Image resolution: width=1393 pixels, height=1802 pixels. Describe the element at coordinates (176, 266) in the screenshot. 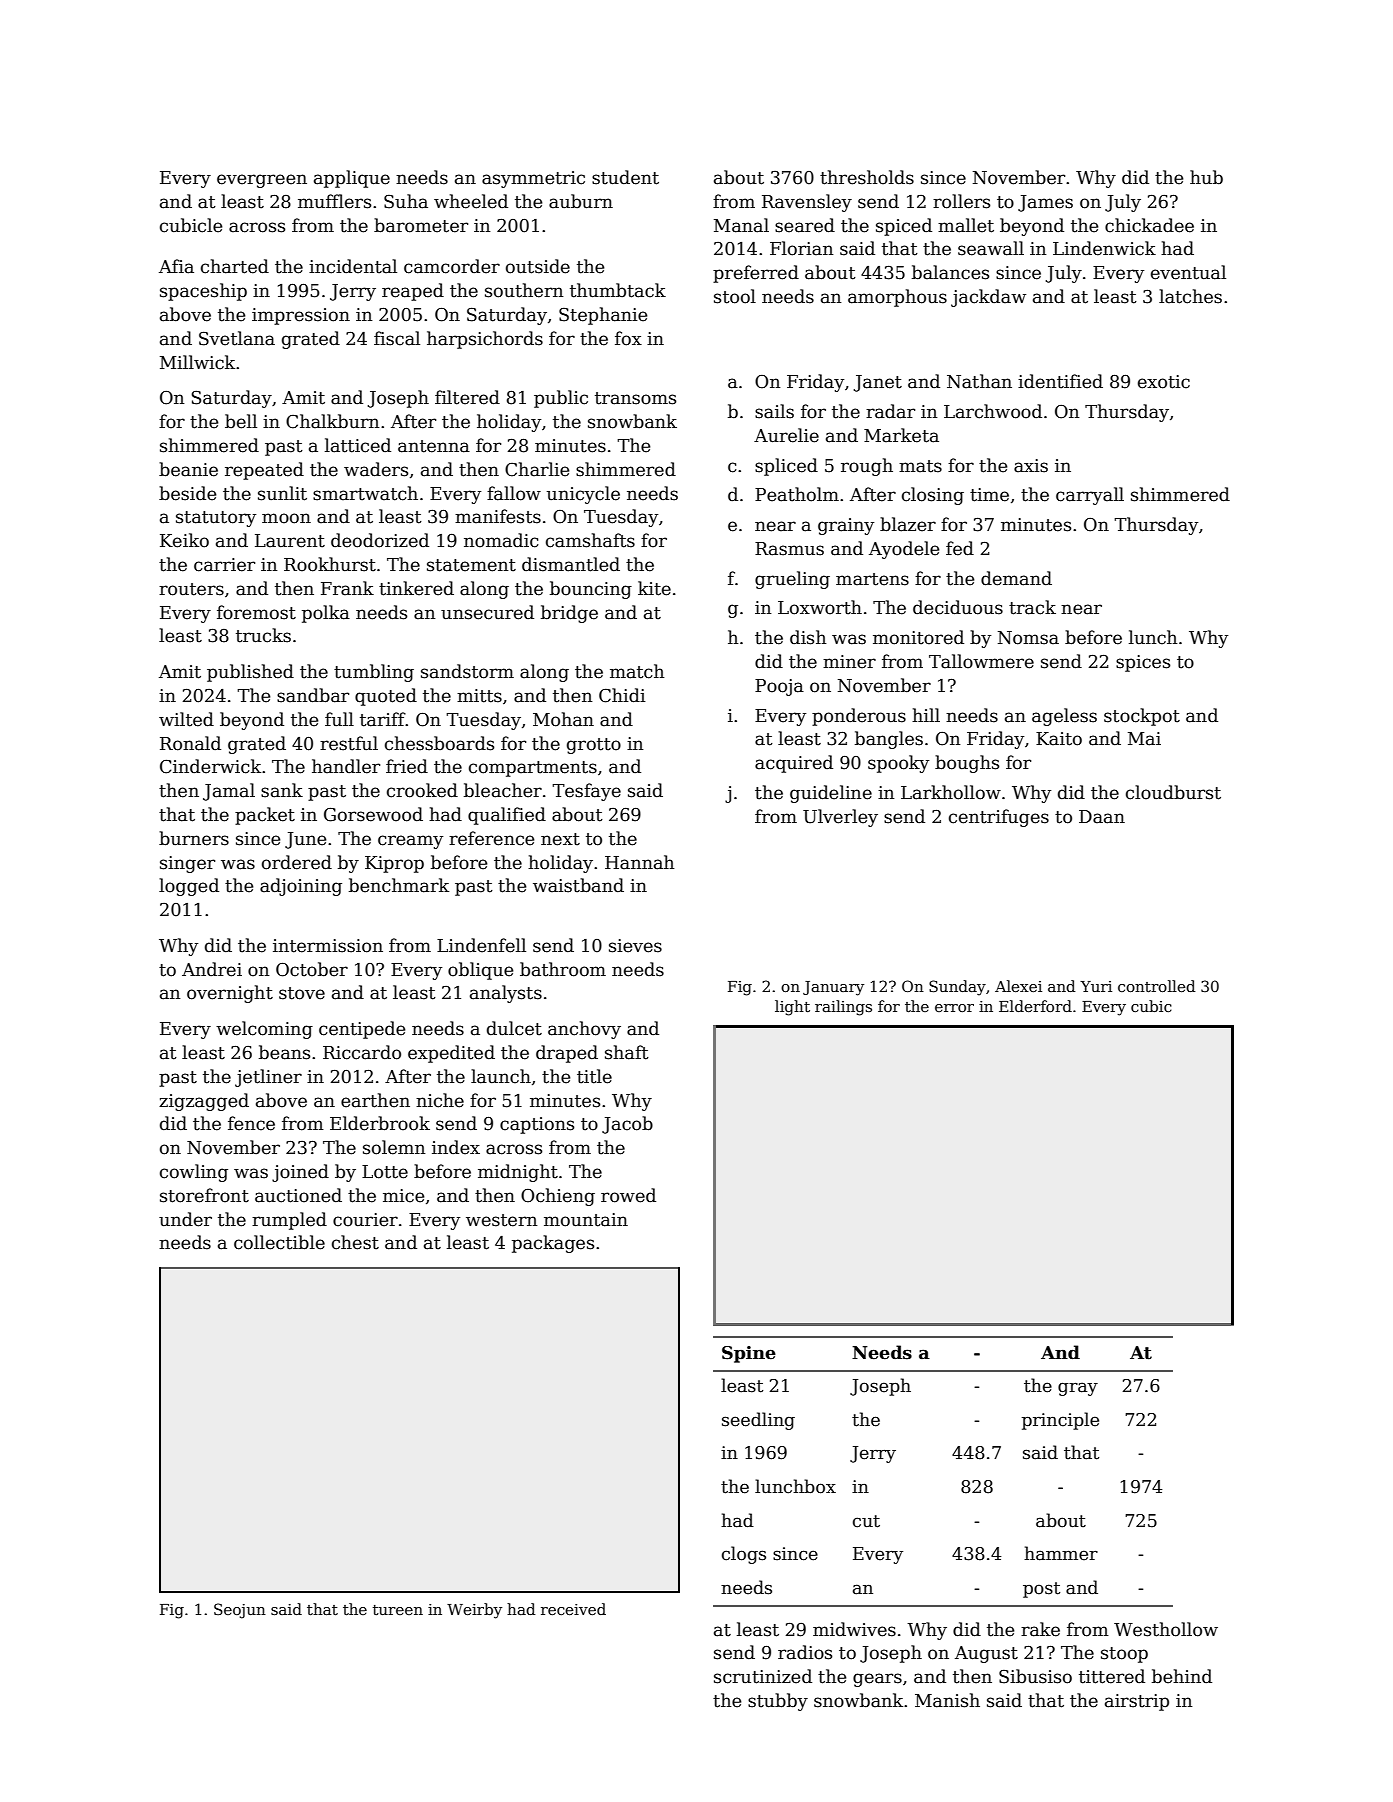

I see `Afia` at that location.
